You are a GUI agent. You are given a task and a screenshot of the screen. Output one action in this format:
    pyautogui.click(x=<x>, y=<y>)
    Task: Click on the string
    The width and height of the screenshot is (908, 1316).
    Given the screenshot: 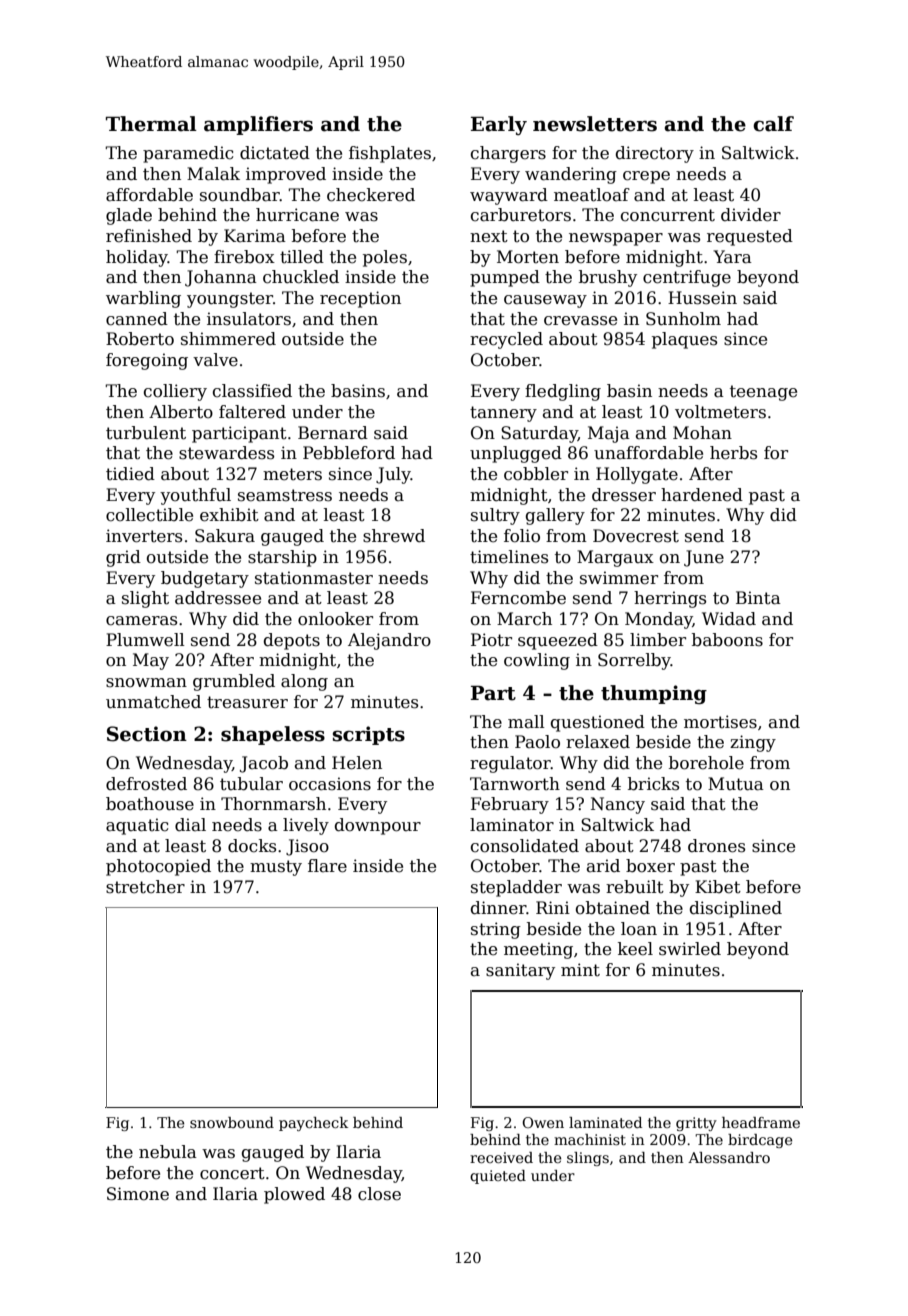 What is the action you would take?
    pyautogui.click(x=496, y=930)
